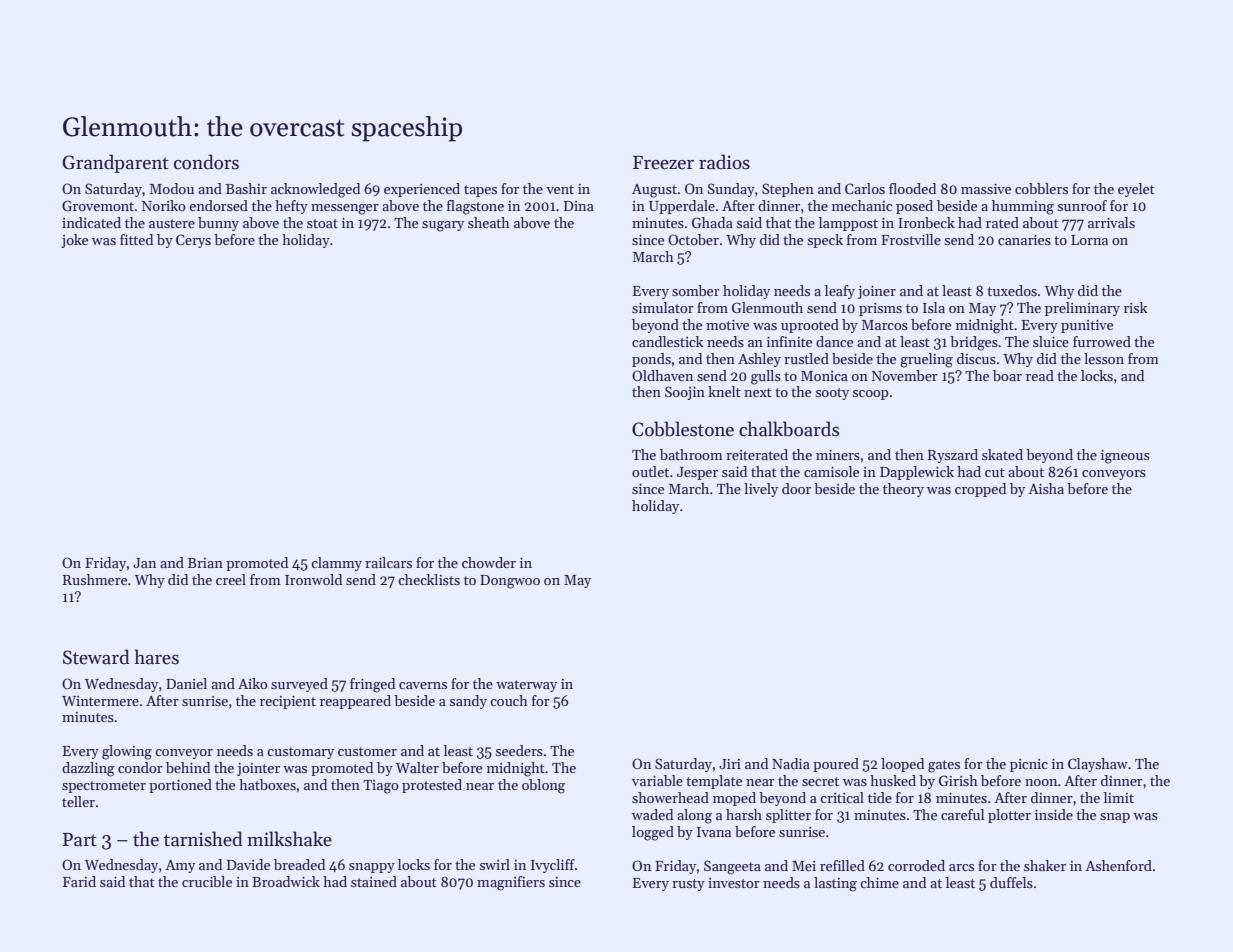 Image resolution: width=1233 pixels, height=952 pixels. I want to click on waterway, so click(526, 686).
